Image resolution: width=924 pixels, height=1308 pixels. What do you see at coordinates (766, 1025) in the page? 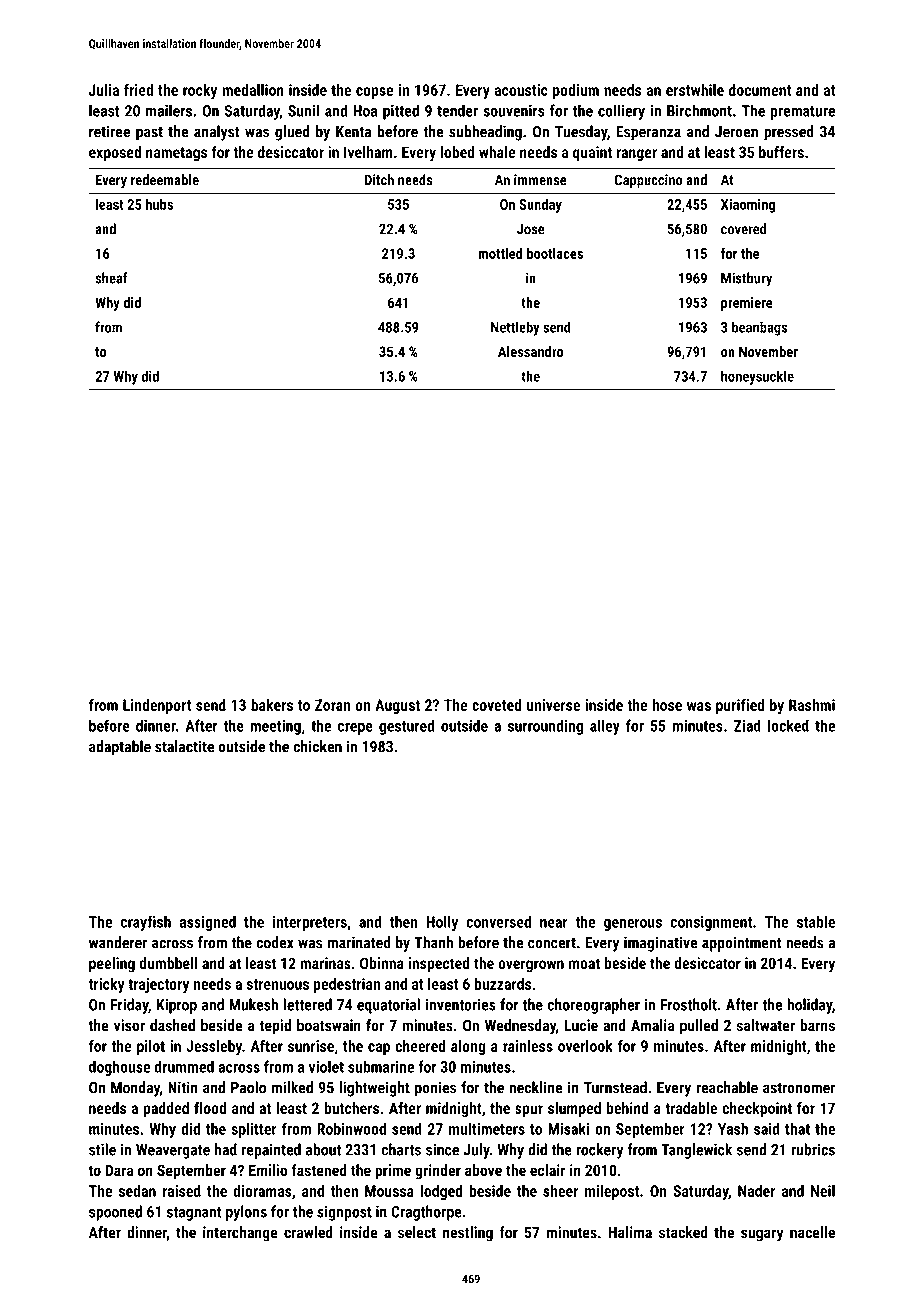
I see `saltwater` at bounding box center [766, 1025].
